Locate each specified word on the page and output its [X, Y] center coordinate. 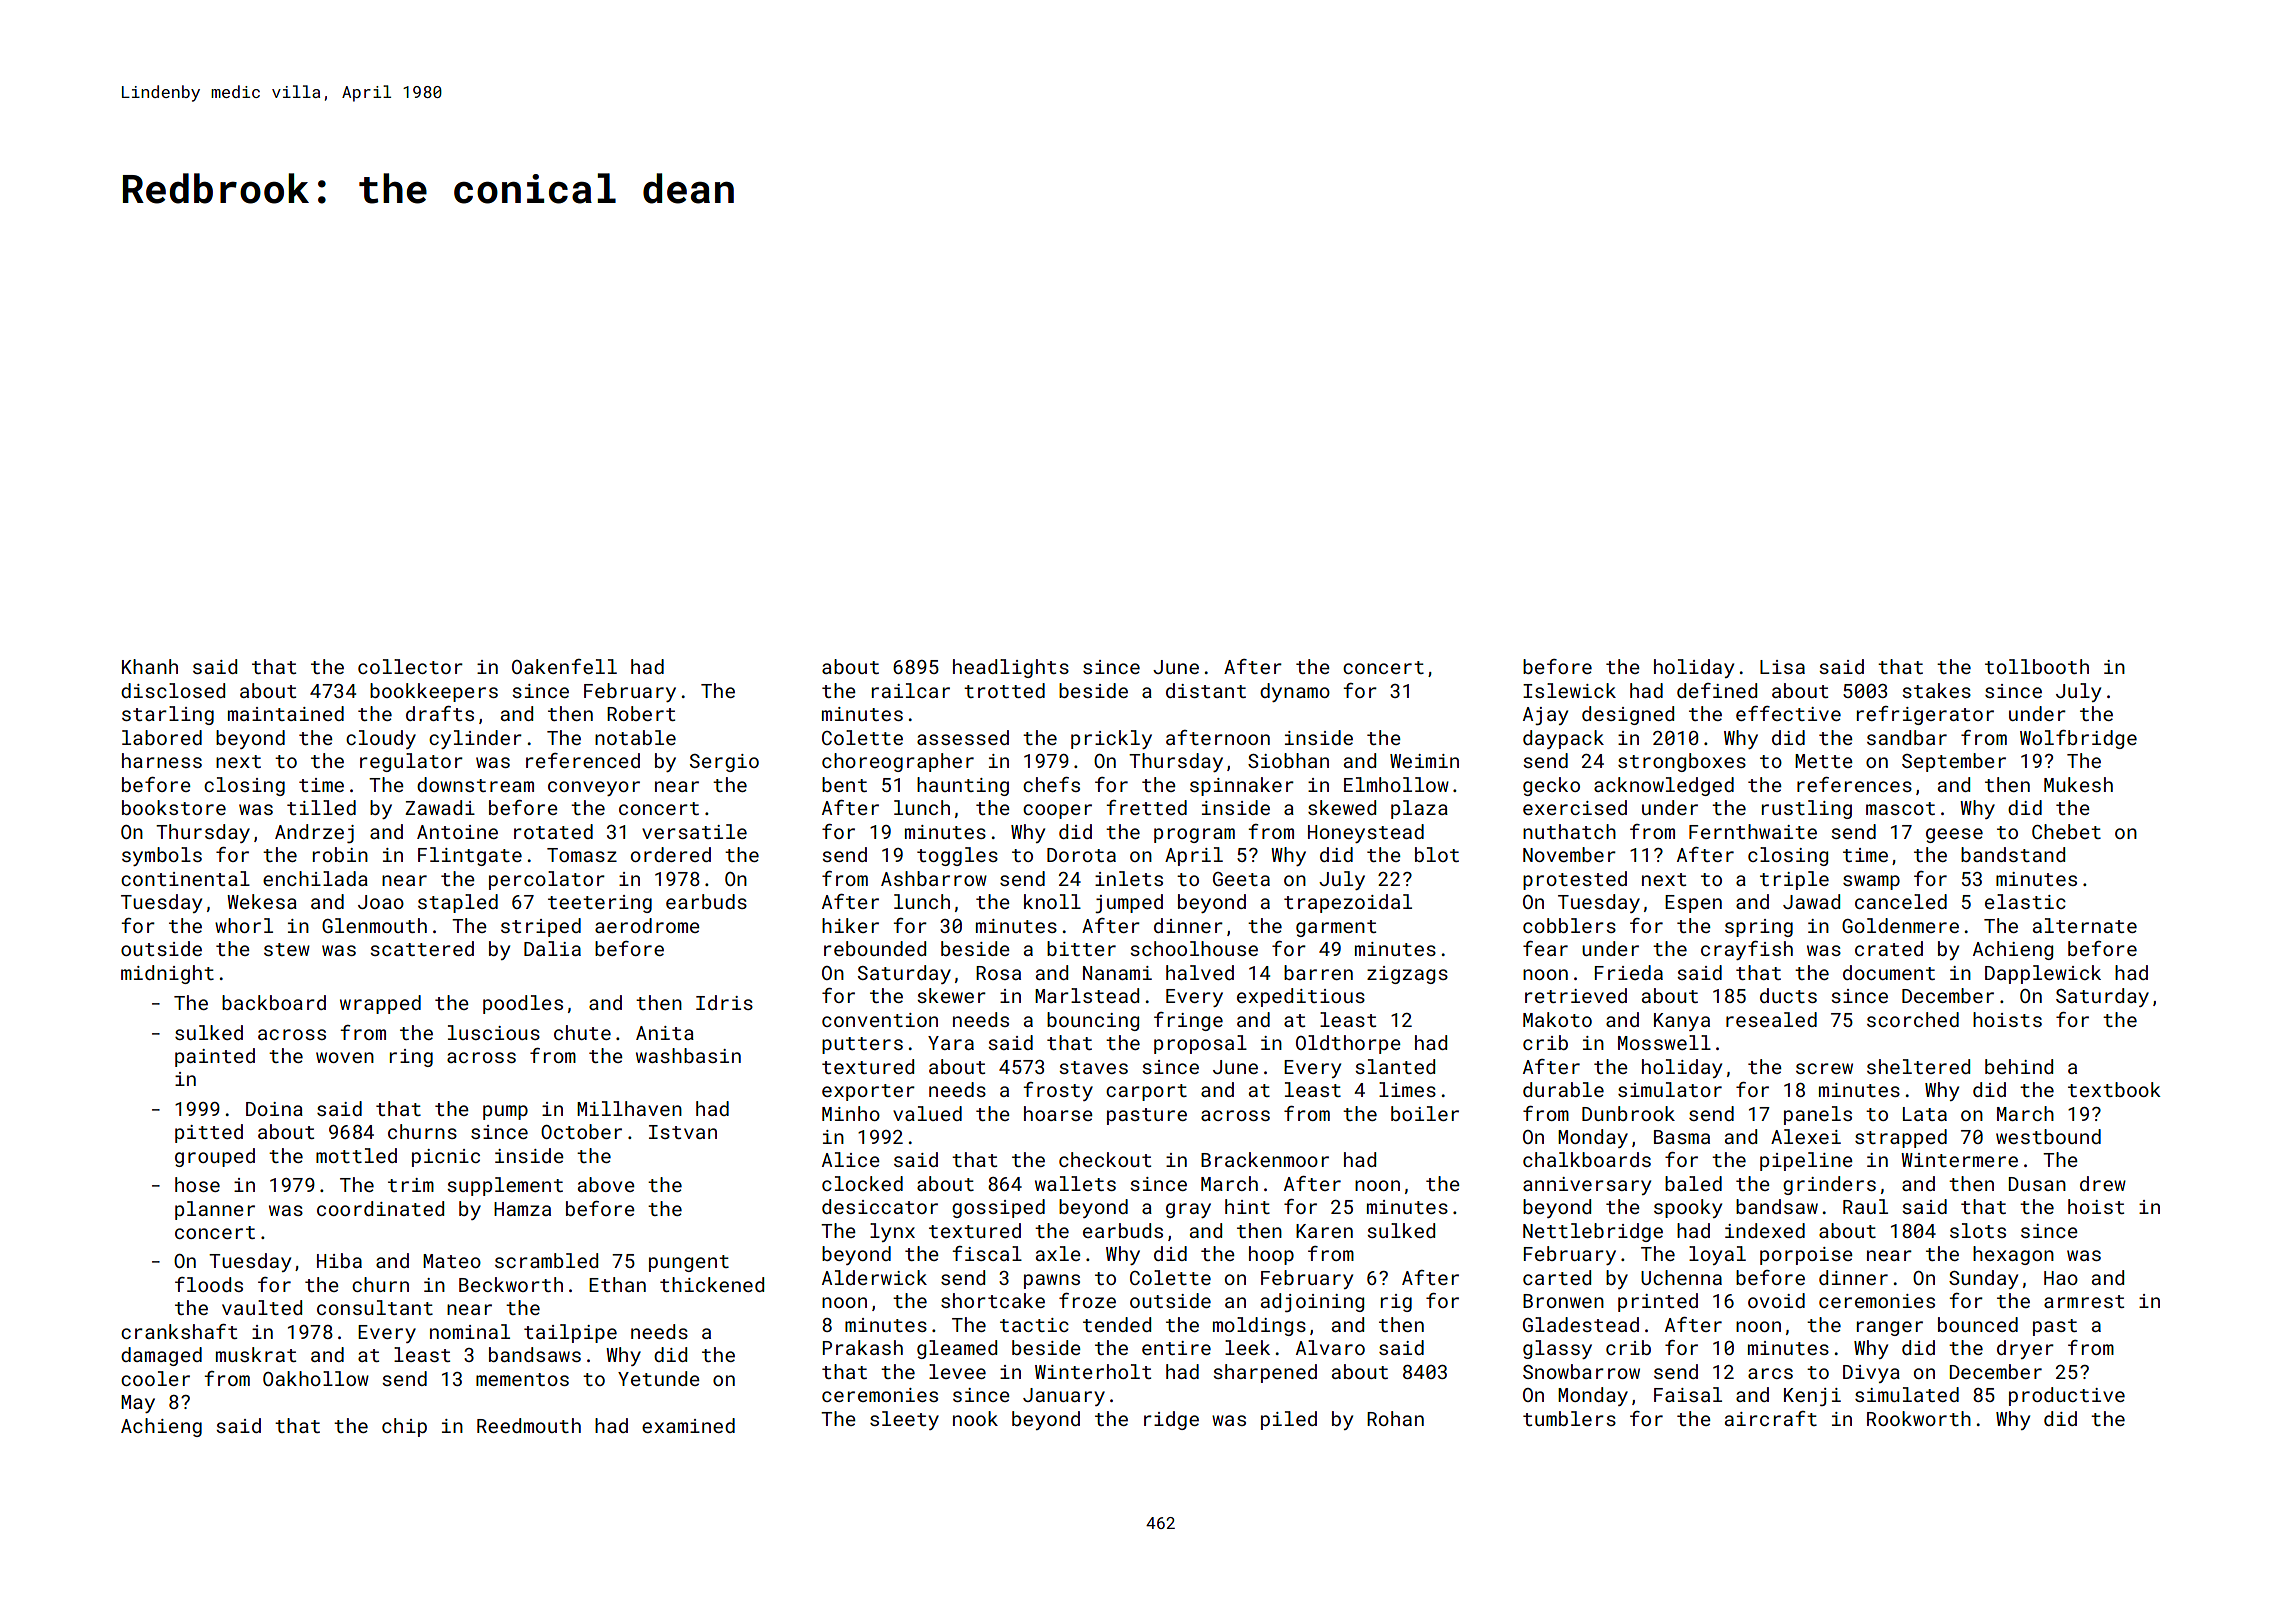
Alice [851, 1159]
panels [1818, 1115]
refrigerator [1925, 715]
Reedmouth [529, 1425]
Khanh [150, 666]
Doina [274, 1109]
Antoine [457, 832]
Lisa [1782, 667]
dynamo [1295, 692]
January [1064, 1397]
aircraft [1771, 1418]
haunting [963, 786]
